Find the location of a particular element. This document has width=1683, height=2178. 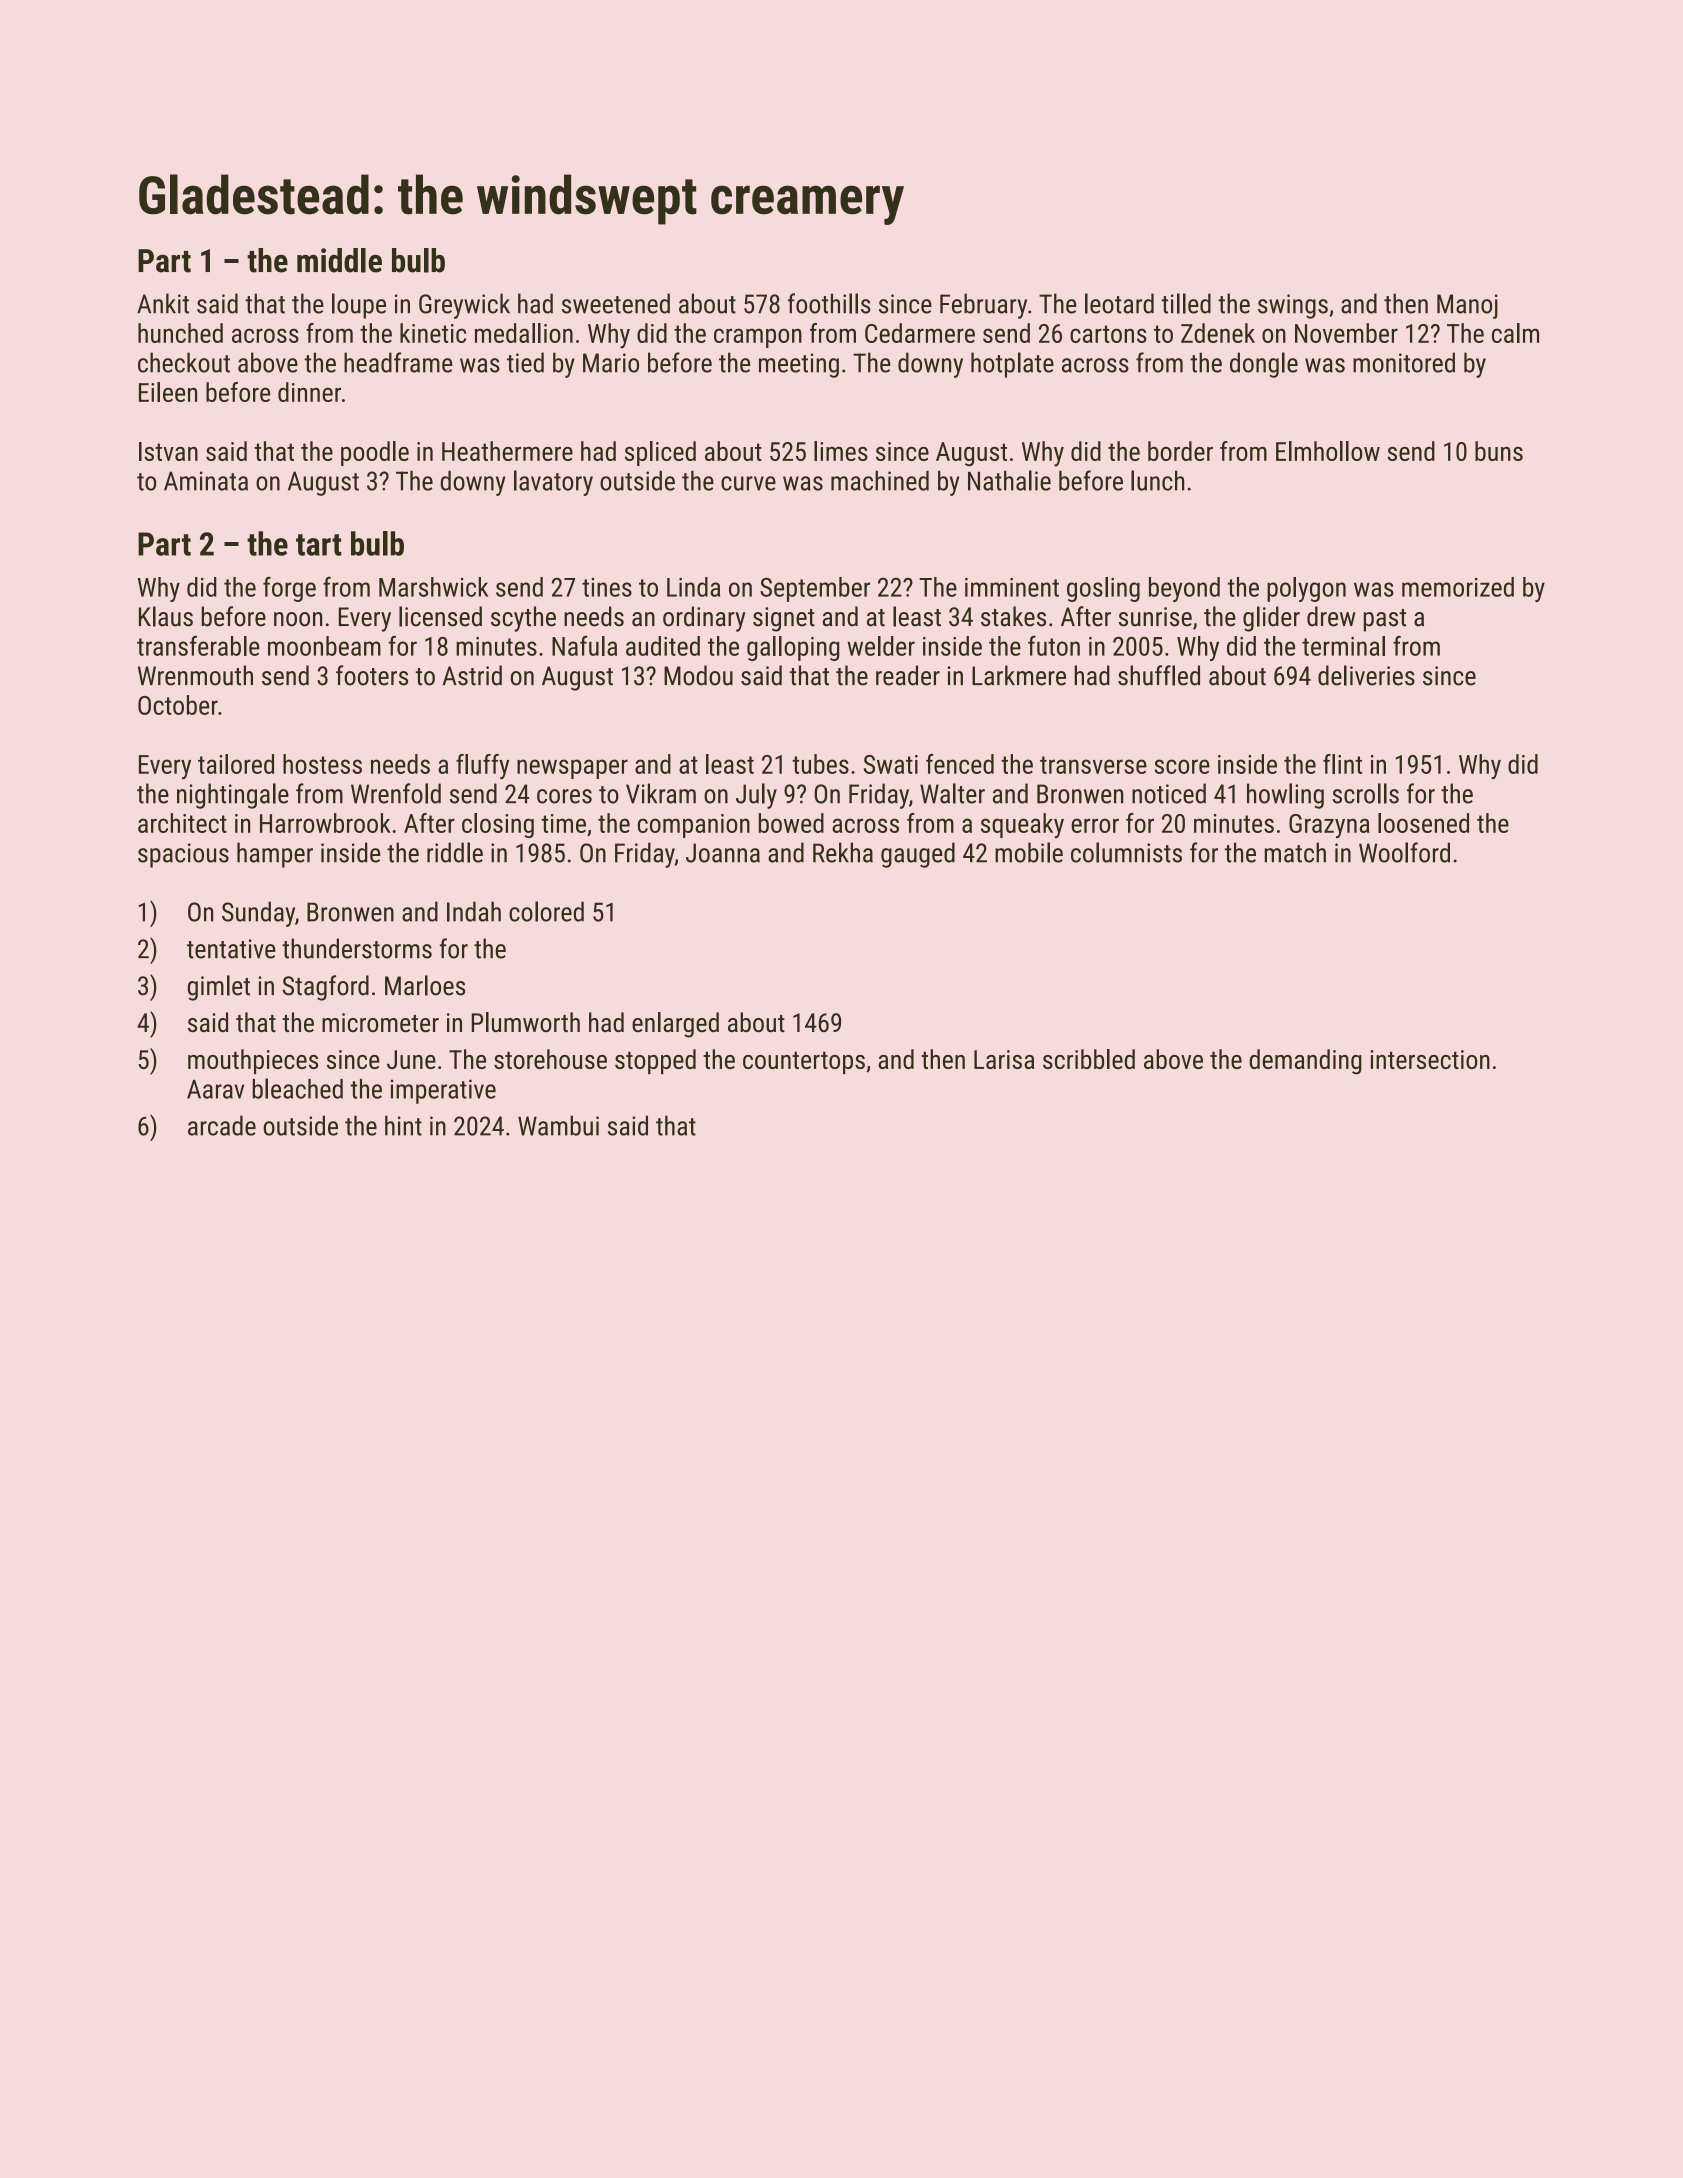

limes is located at coordinates (841, 451).
